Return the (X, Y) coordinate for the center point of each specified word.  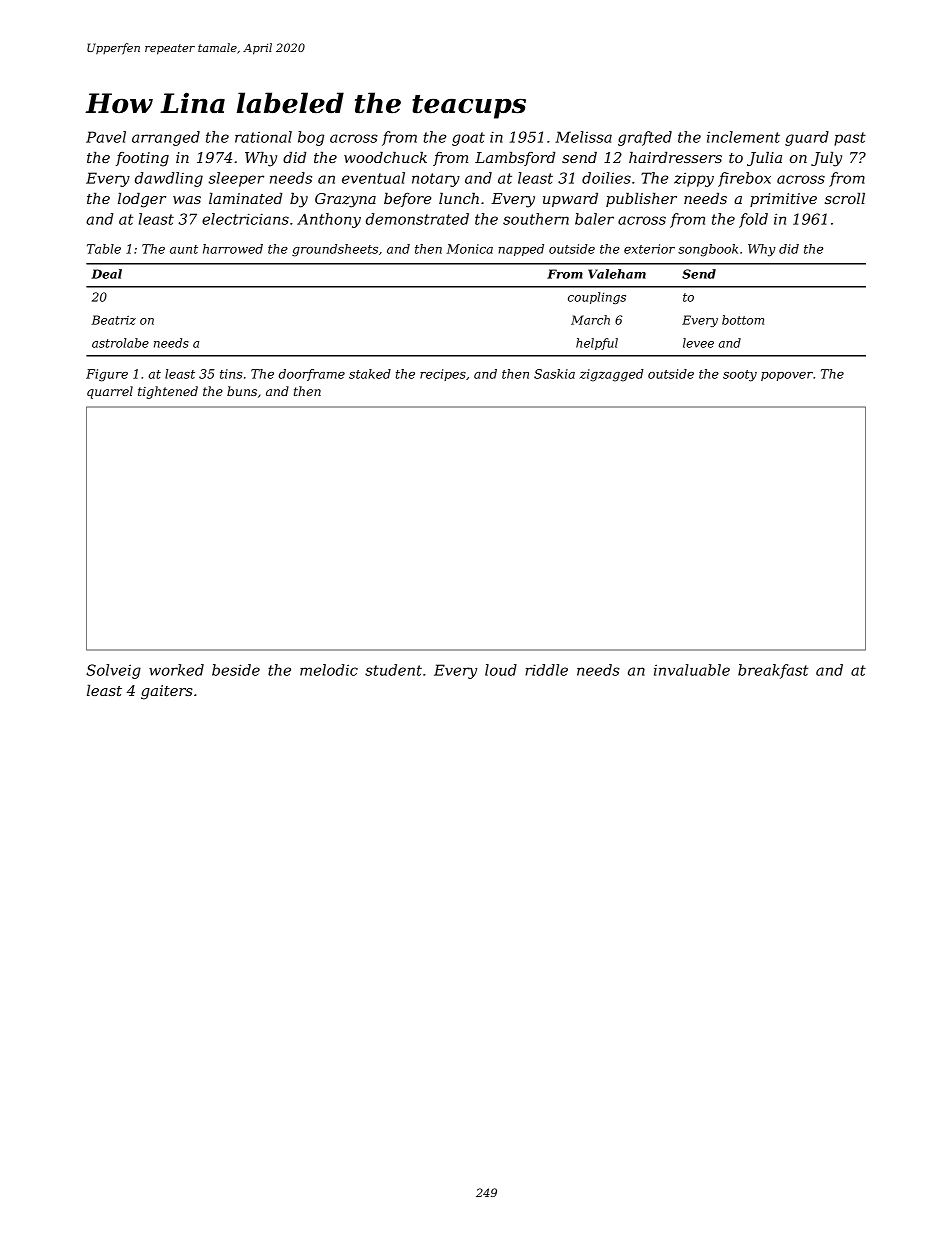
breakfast (773, 671)
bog (311, 138)
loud (501, 670)
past (850, 139)
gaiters (167, 692)
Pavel (106, 137)
